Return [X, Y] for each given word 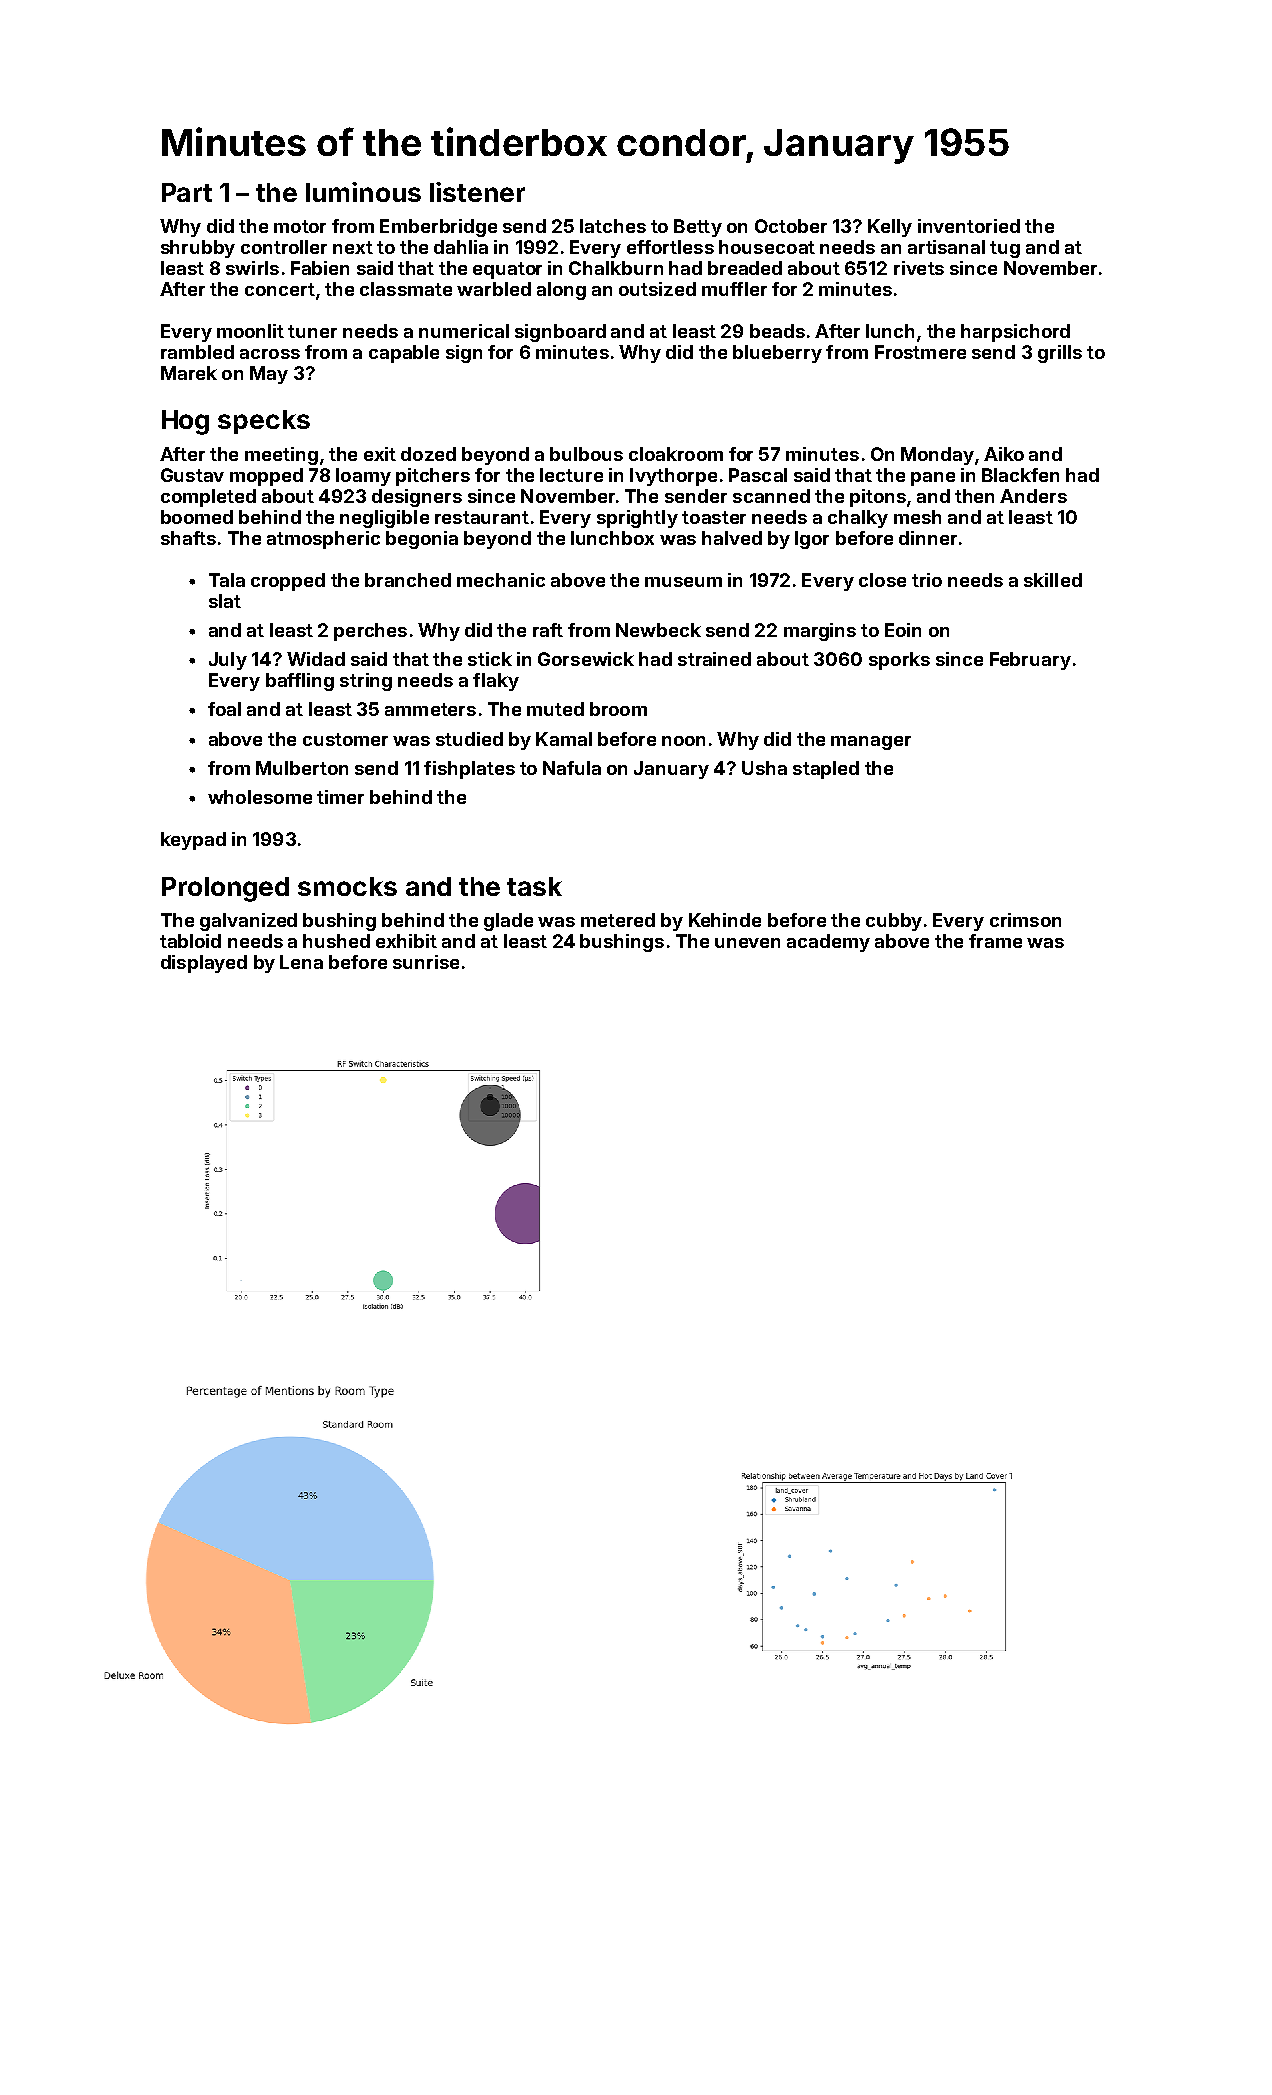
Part [187, 192]
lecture [571, 475]
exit [380, 454]
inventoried [969, 226]
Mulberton [302, 768]
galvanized [248, 922]
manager [871, 743]
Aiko [1004, 454]
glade [508, 922]
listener [477, 192]
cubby [894, 922]
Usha [764, 768]
